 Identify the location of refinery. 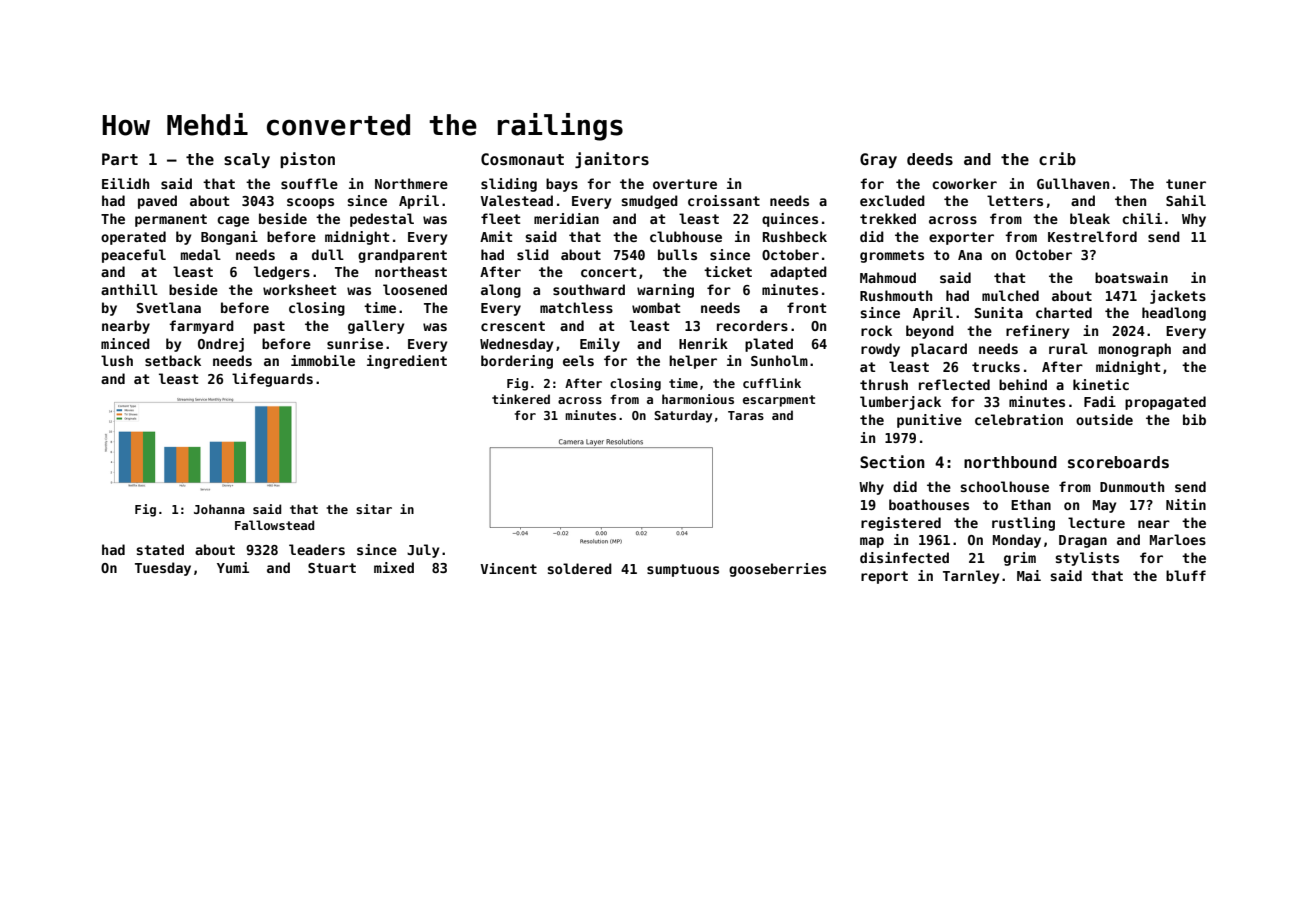
(1037, 332).
